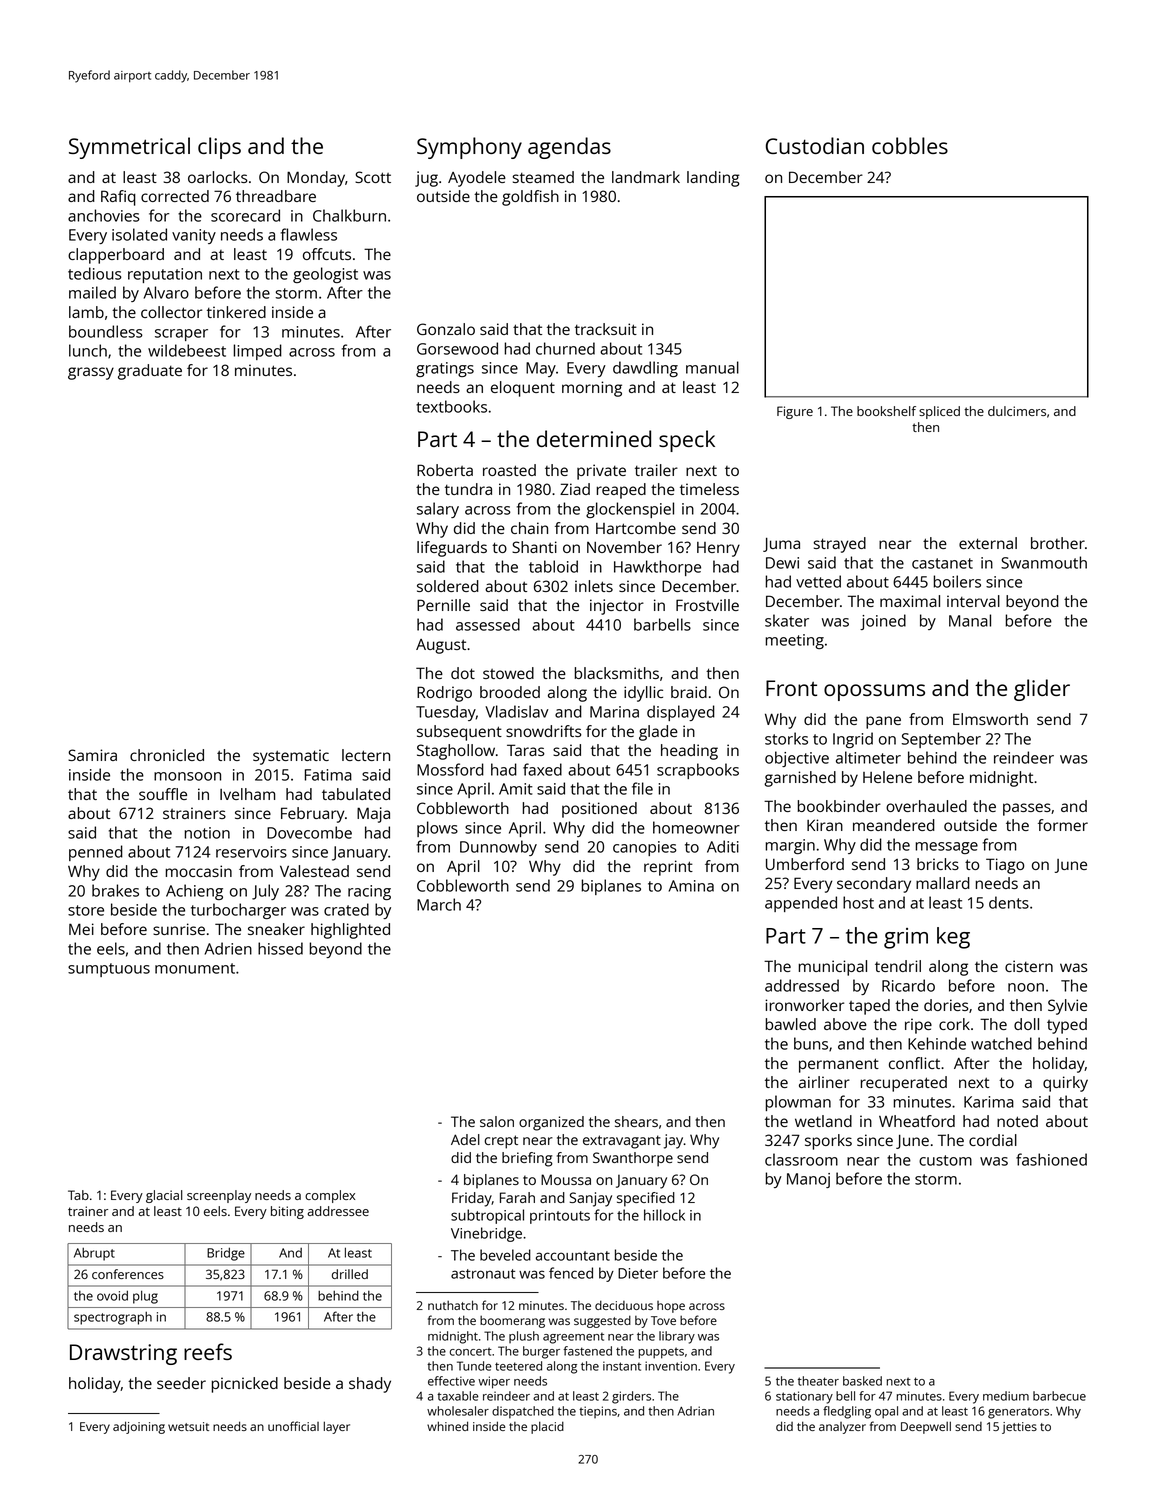 The height and width of the screenshot is (1496, 1156). I want to click on teetered, so click(518, 1366).
